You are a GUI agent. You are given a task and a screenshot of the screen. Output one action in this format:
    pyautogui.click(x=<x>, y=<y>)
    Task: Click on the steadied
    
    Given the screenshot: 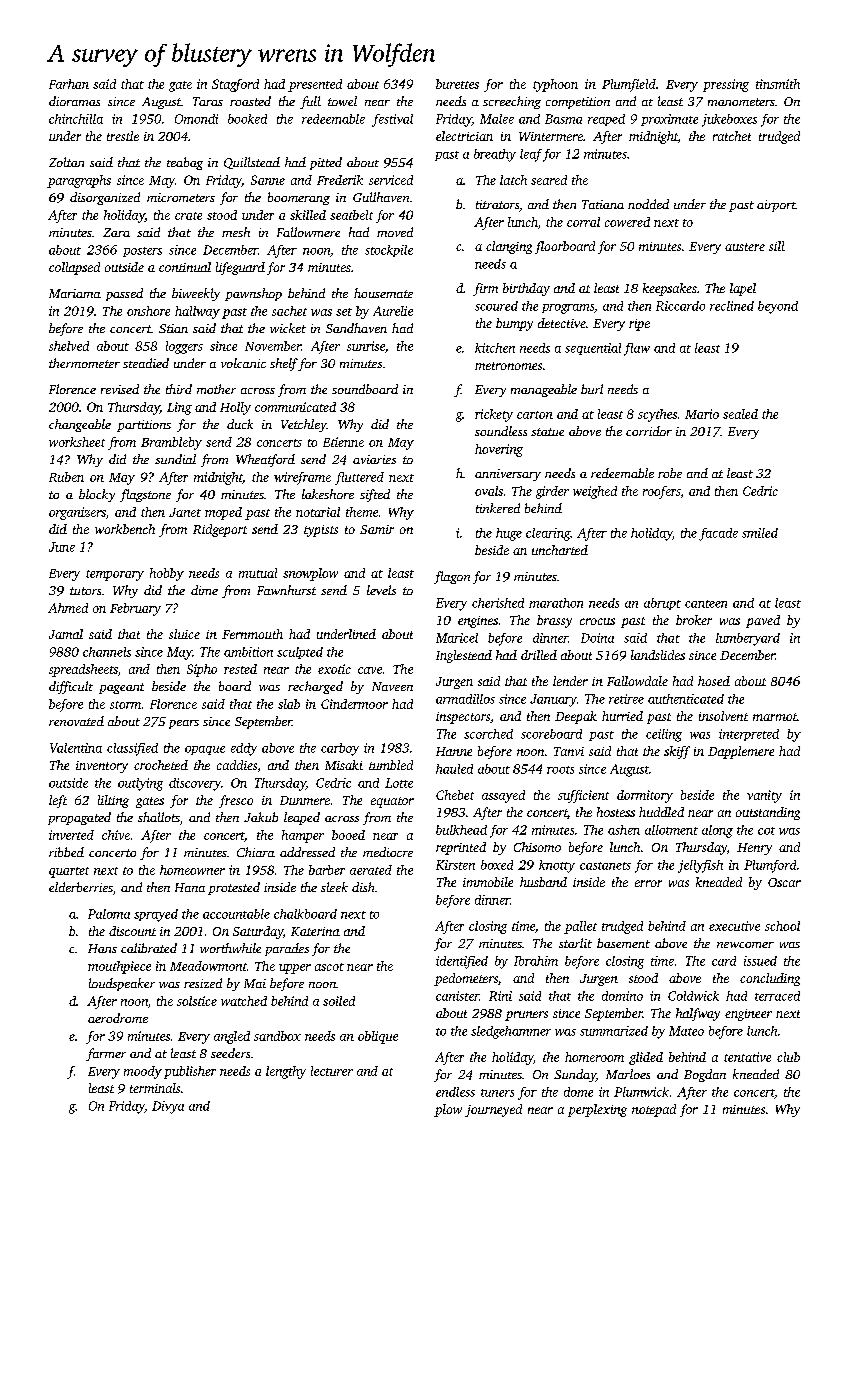 What is the action you would take?
    pyautogui.click(x=146, y=363)
